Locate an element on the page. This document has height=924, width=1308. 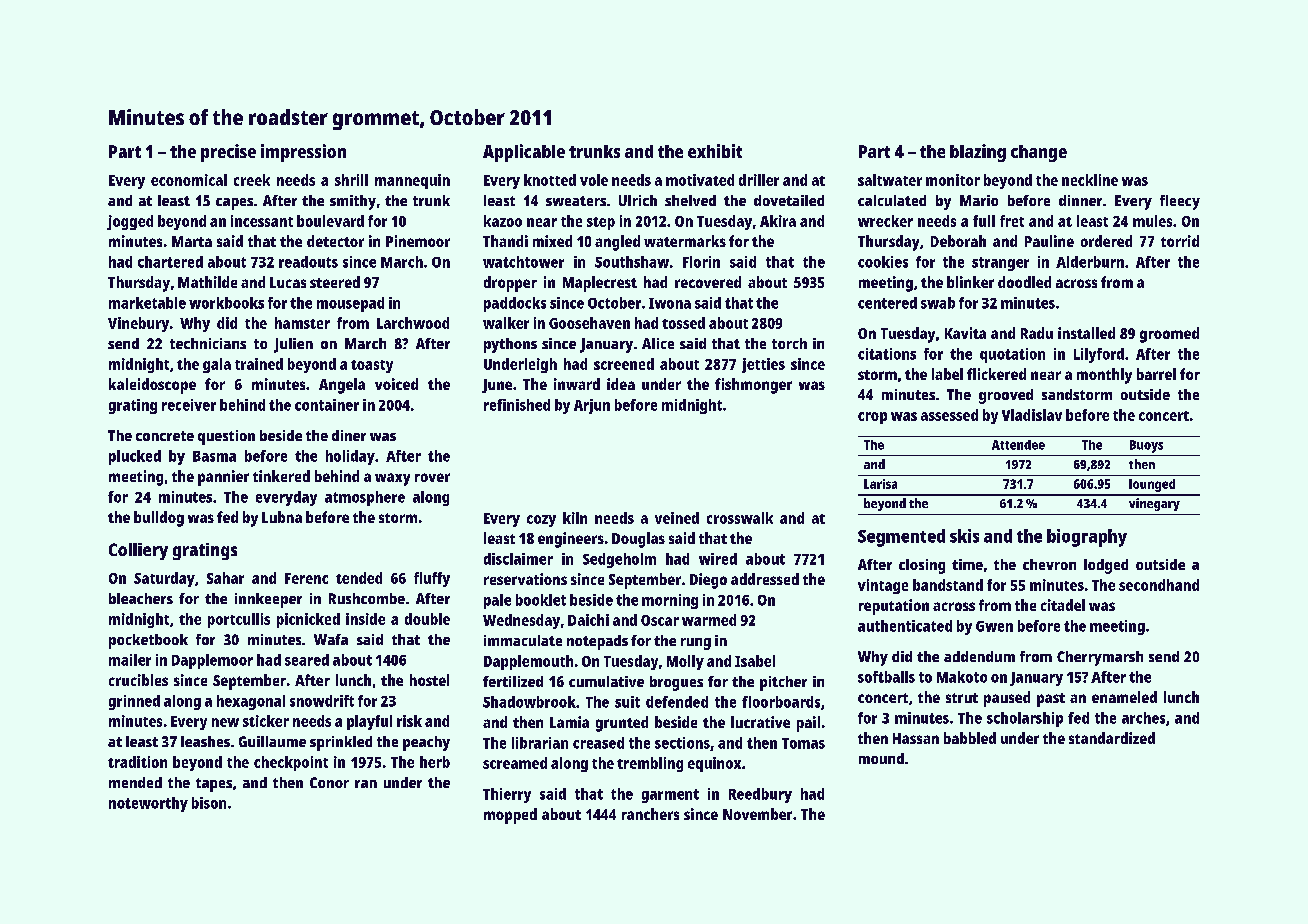
shrill is located at coordinates (351, 180).
